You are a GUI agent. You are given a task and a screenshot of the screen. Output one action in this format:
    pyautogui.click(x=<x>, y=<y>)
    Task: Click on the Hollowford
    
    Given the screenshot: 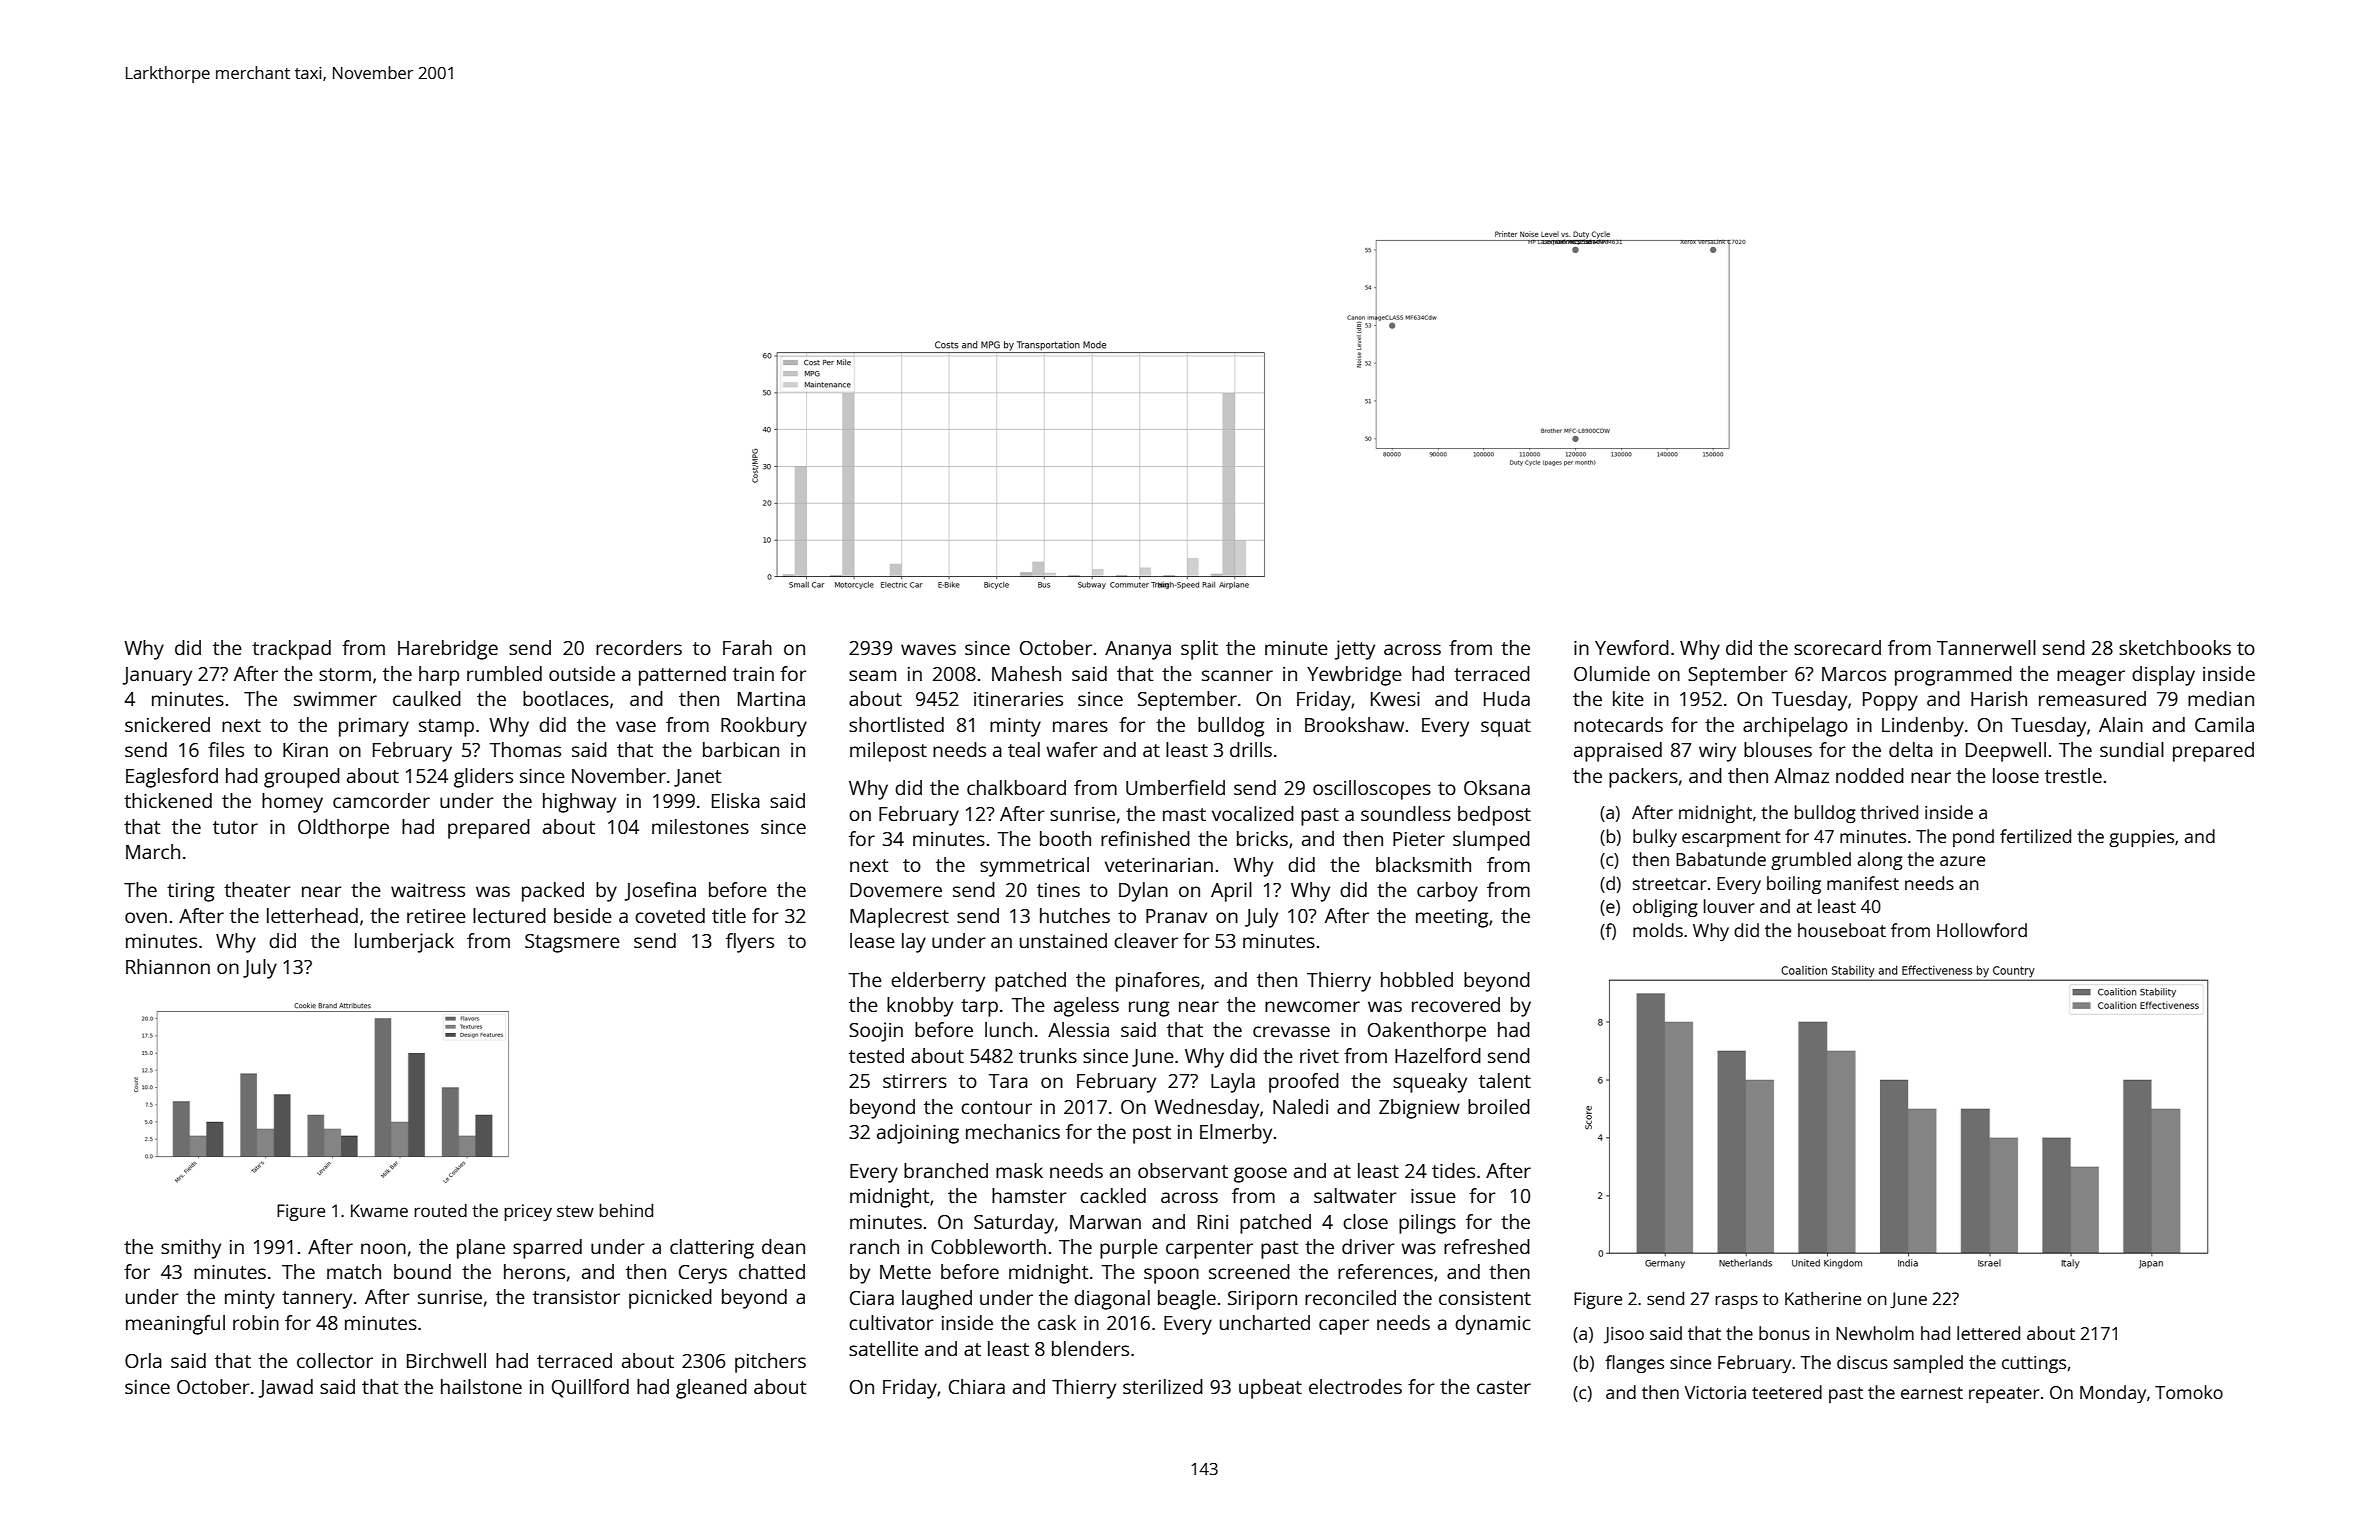 What is the action you would take?
    pyautogui.click(x=1982, y=930)
